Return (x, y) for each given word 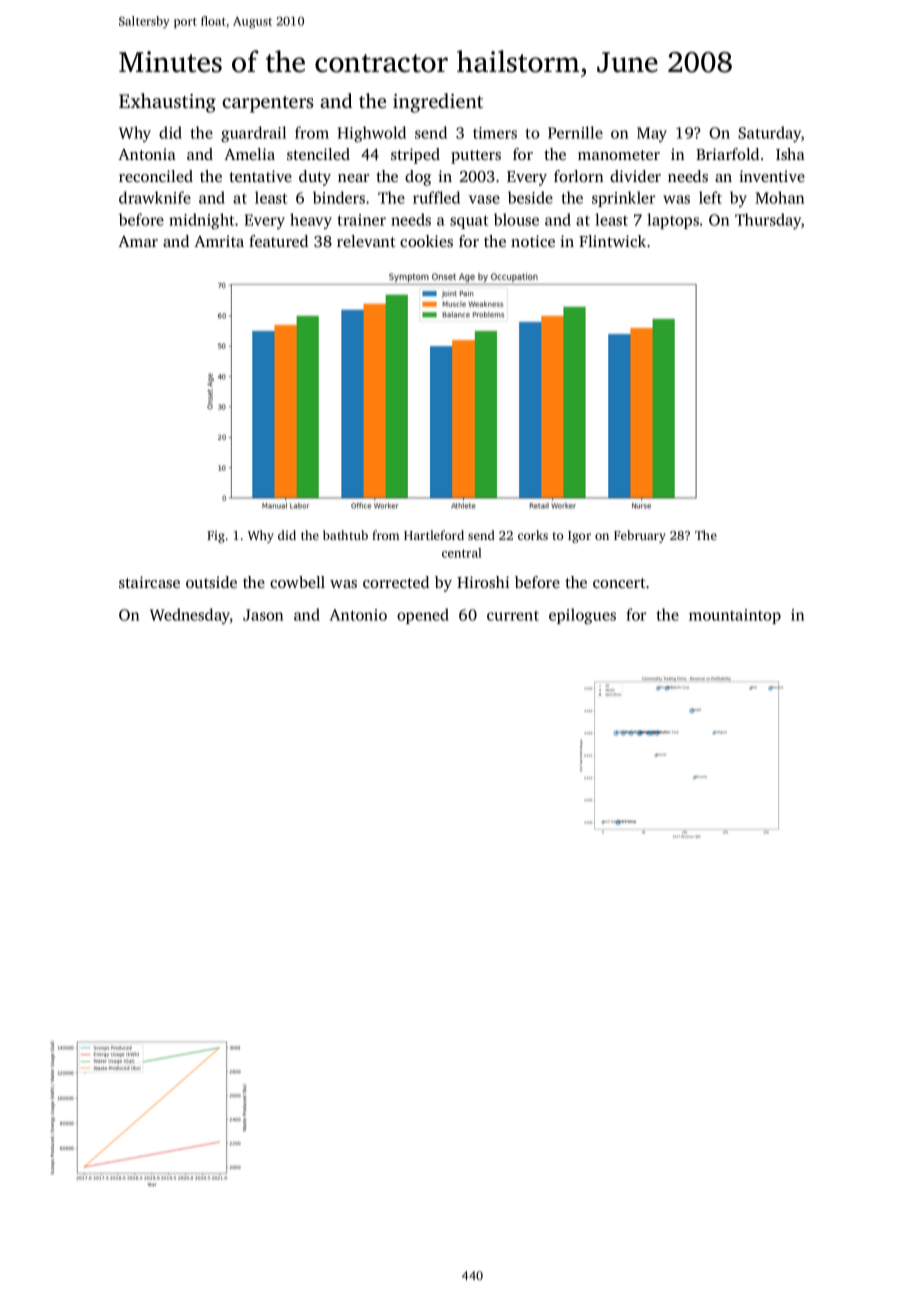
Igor (579, 537)
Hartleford (434, 535)
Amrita (219, 241)
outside (211, 582)
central (462, 553)
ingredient (438, 103)
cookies (426, 241)
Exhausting (167, 103)
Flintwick (612, 241)
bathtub (345, 535)
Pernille (575, 132)
